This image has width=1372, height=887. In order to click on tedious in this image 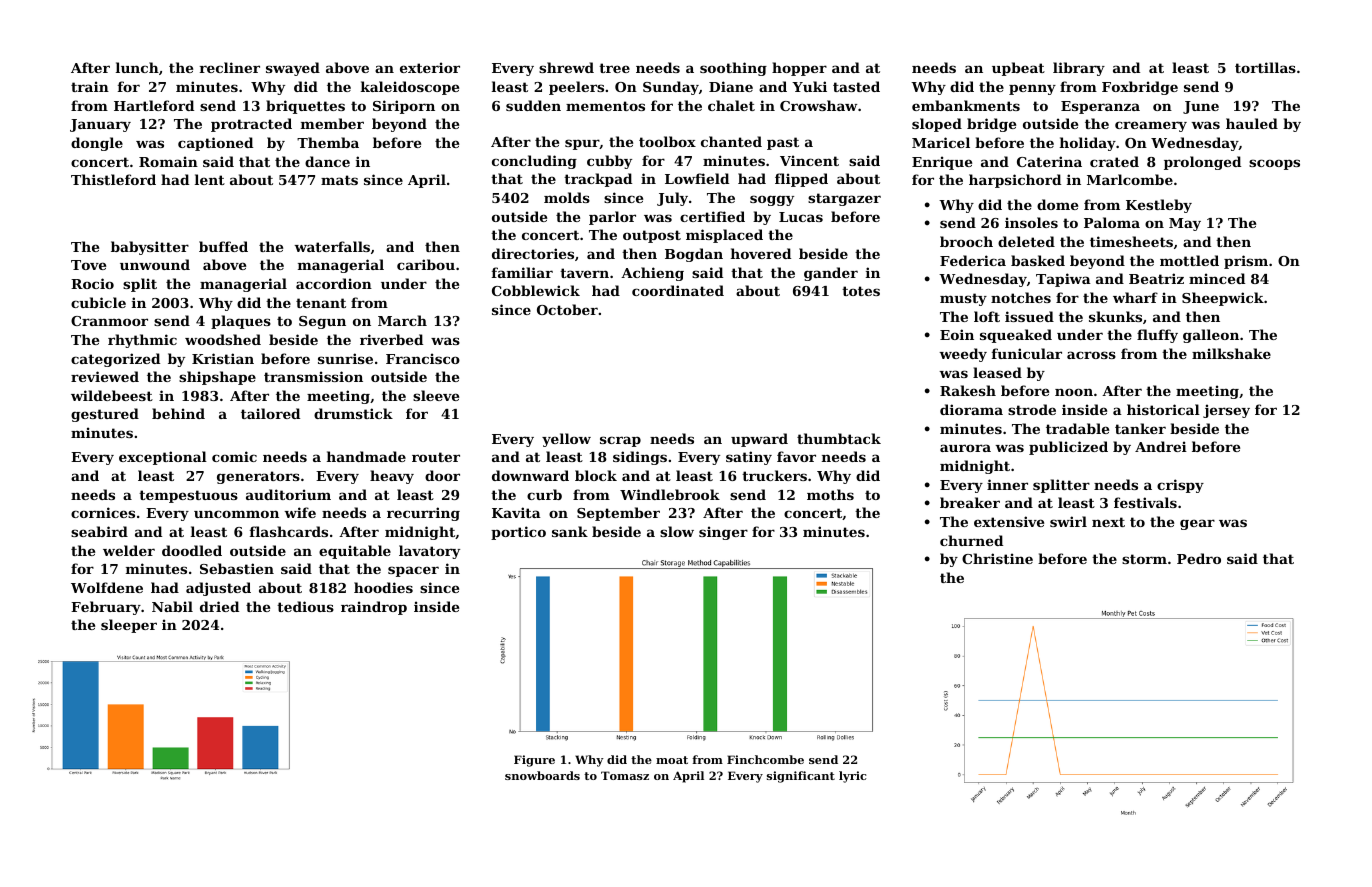, I will do `click(305, 606)`.
